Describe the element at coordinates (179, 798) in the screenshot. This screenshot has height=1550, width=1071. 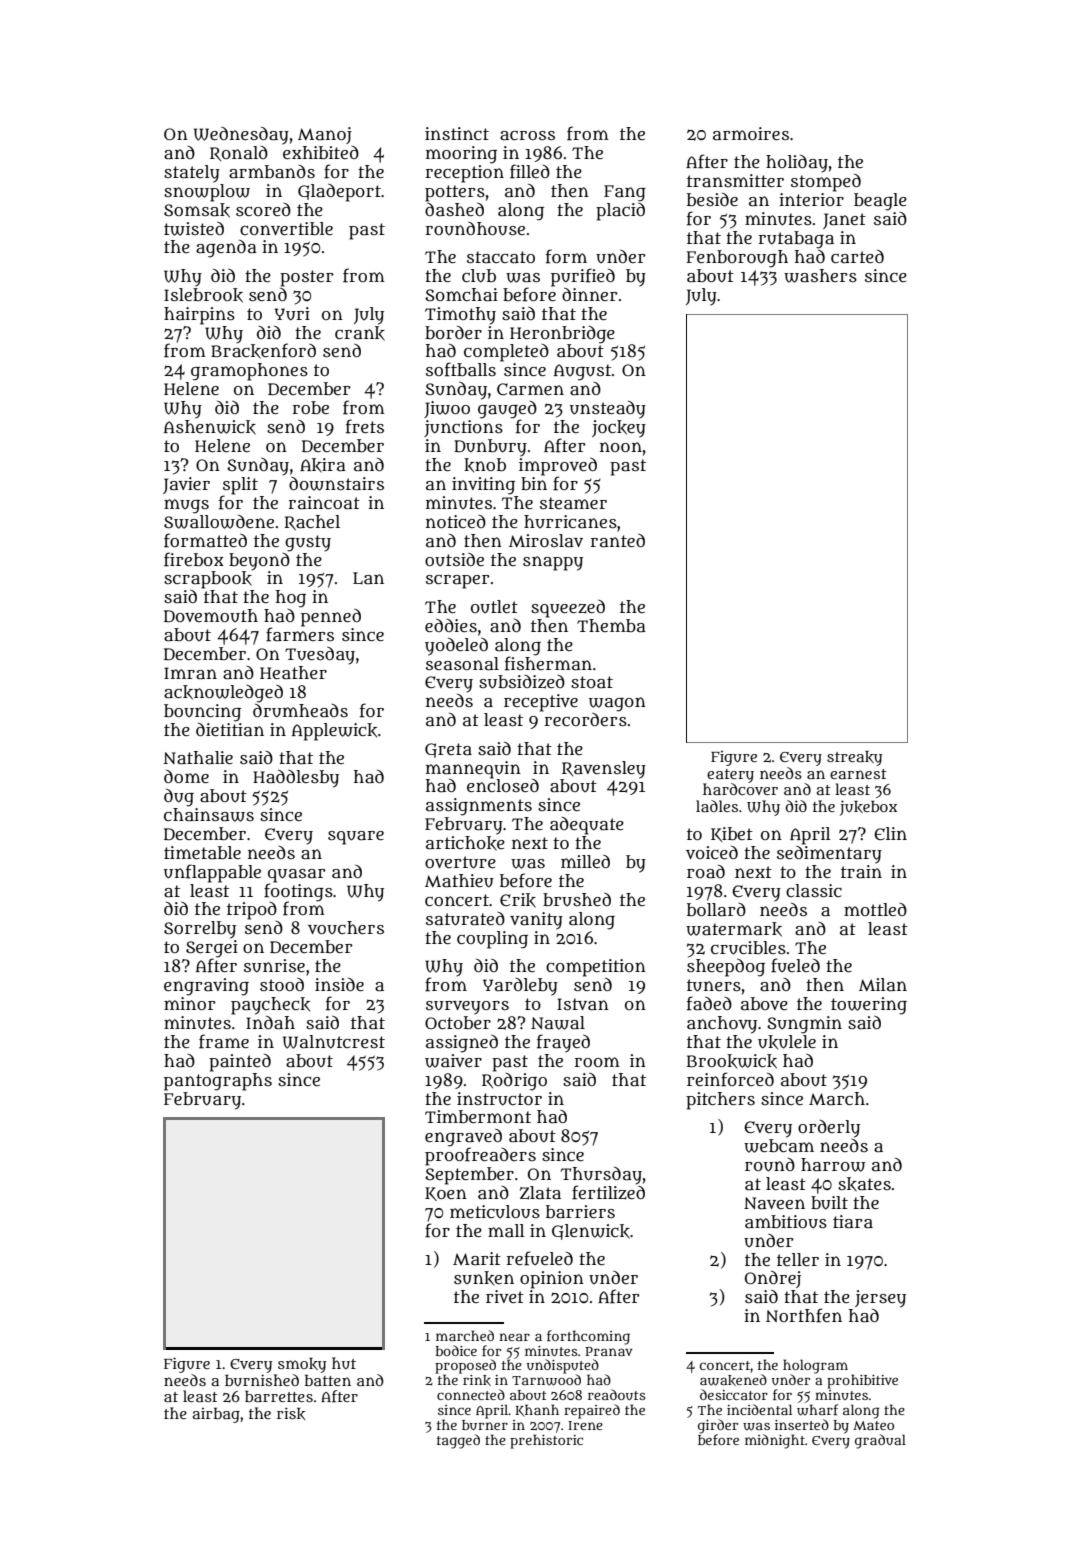
I see `dug` at that location.
